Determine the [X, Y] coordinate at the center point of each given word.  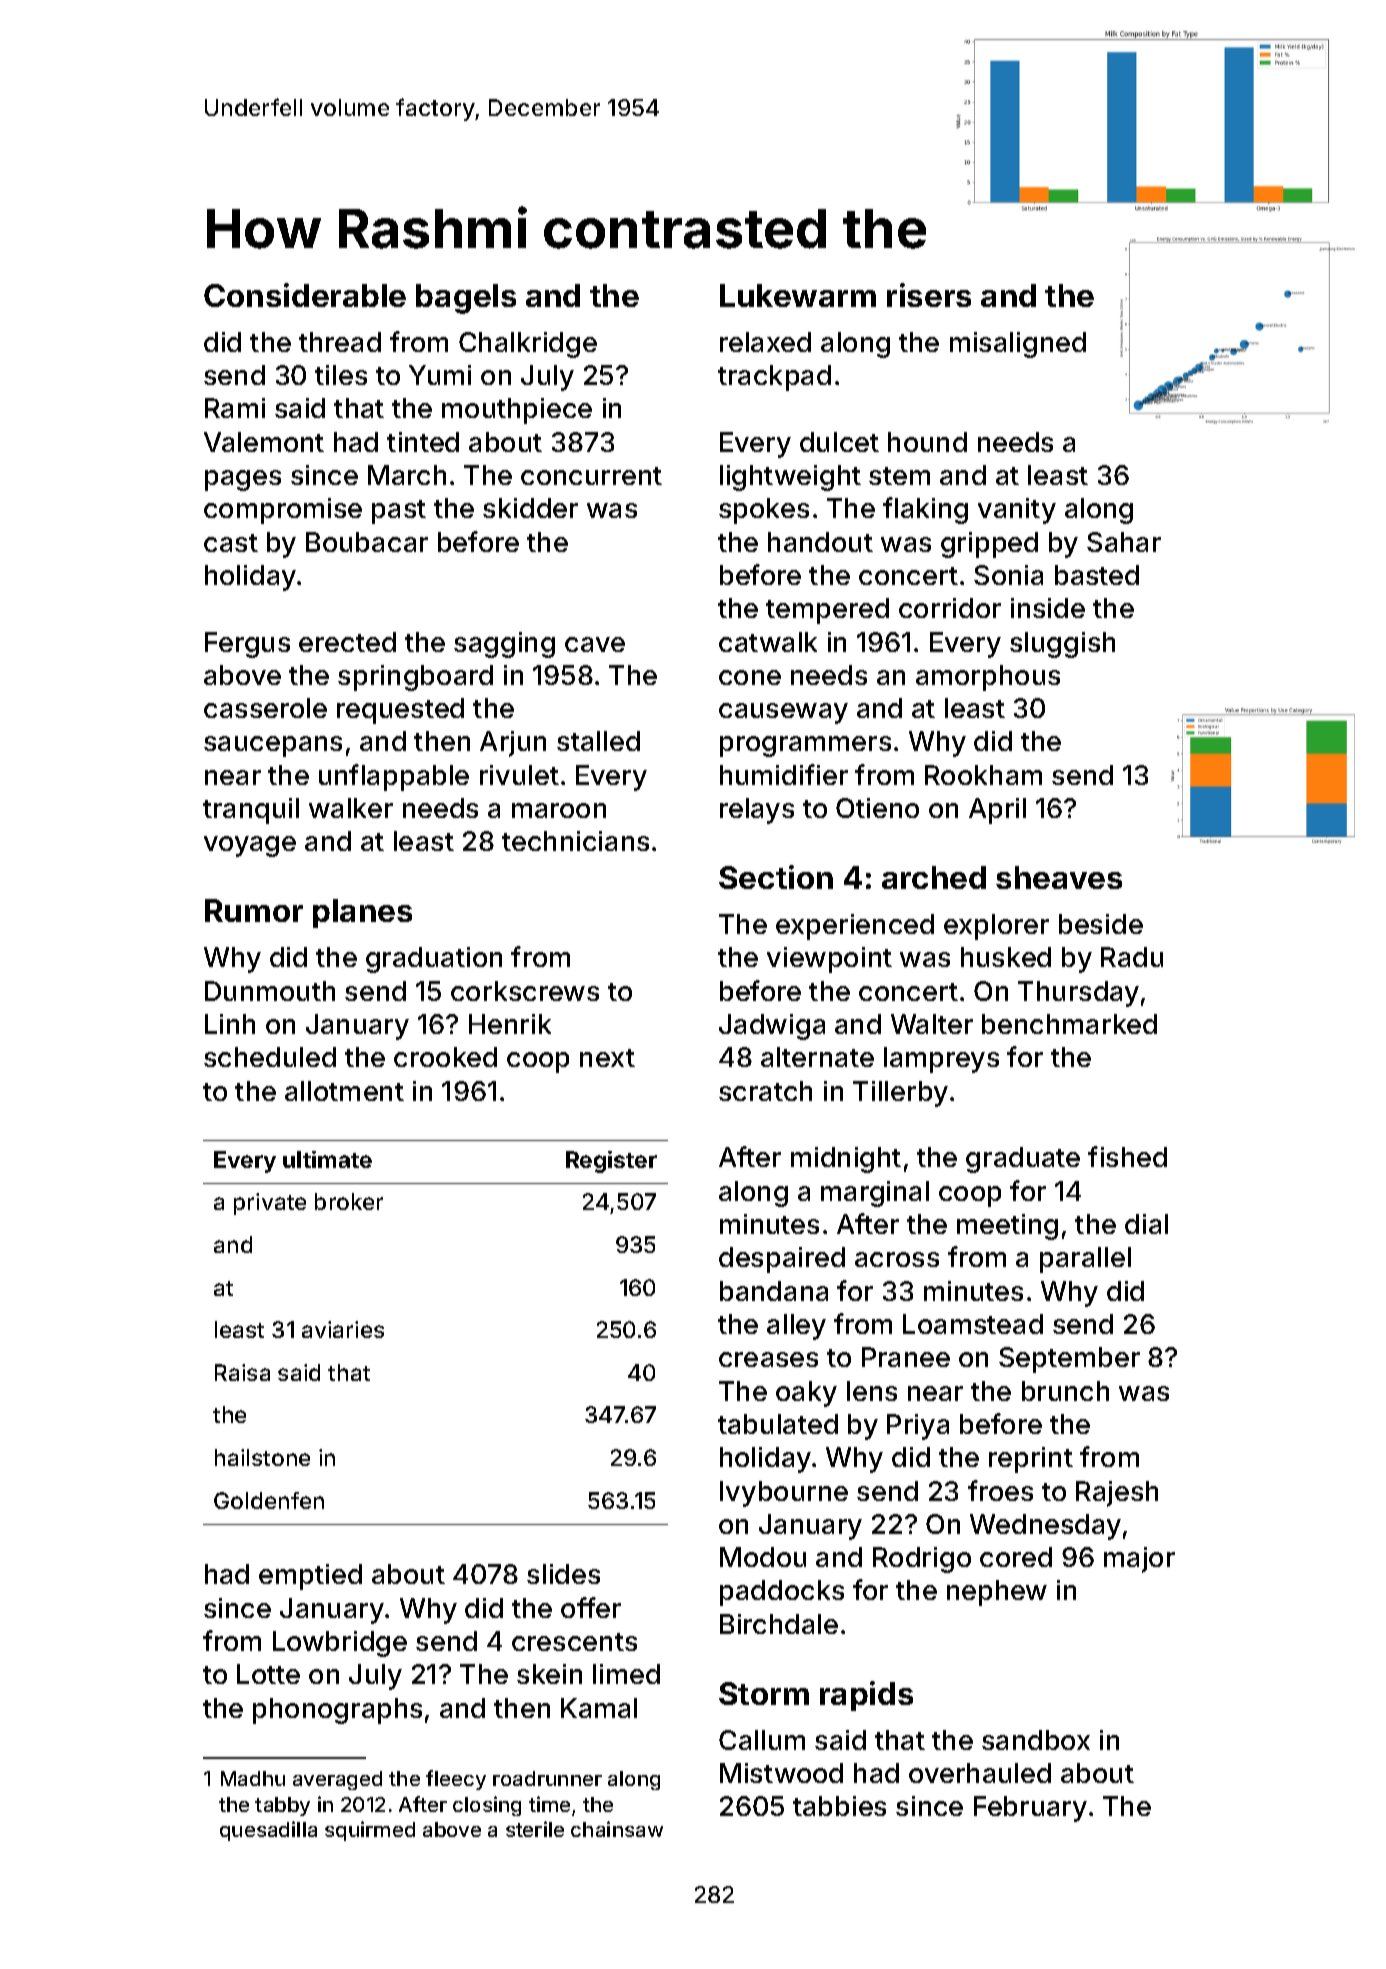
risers [929, 295]
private [270, 1204]
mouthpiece [517, 411]
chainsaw [617, 1829]
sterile [535, 1829]
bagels [466, 299]
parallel [1085, 1260]
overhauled [980, 1773]
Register [611, 1162]
